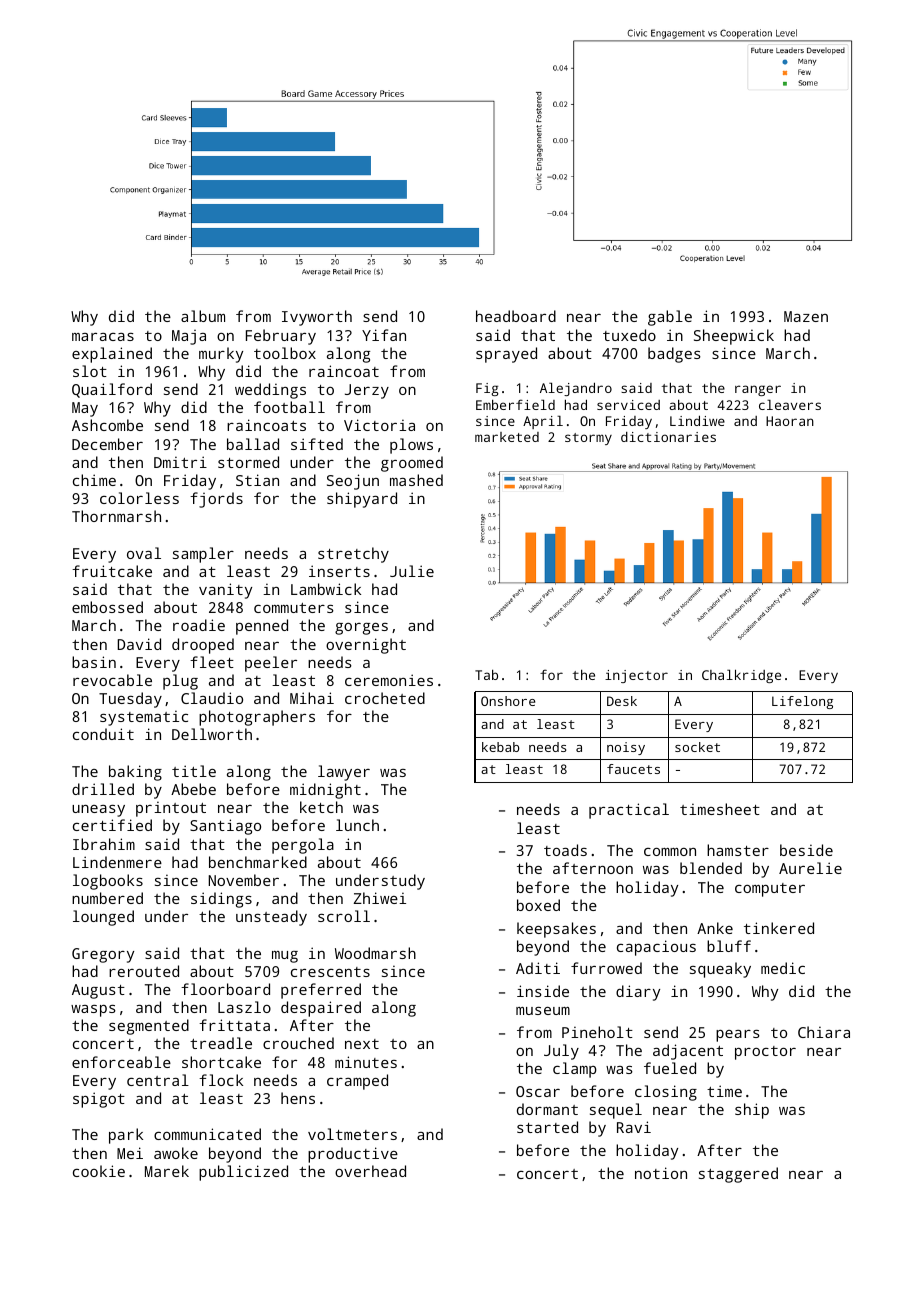  I want to click on Laszlo, so click(244, 1007).
